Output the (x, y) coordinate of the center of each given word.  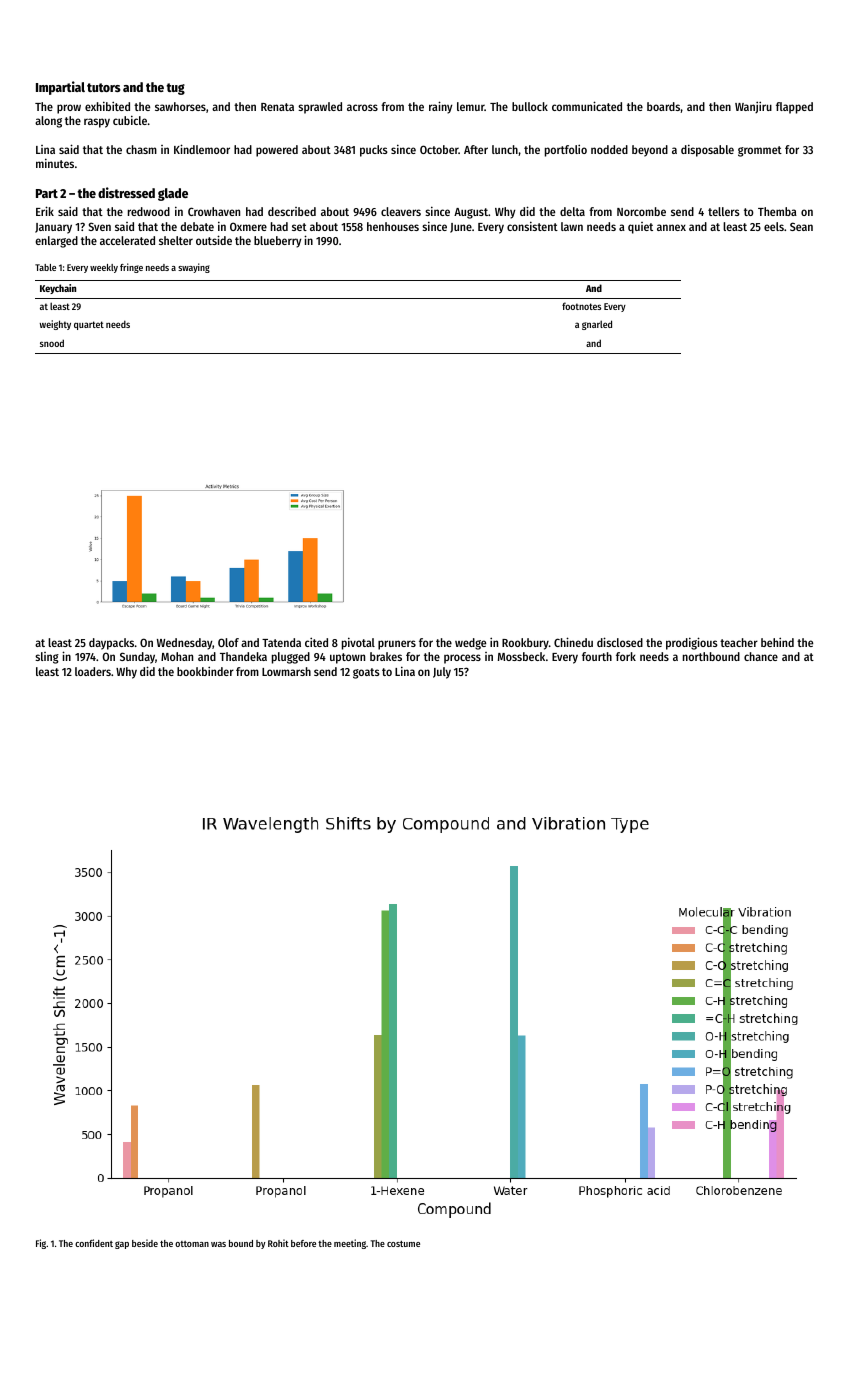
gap (122, 1245)
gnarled (597, 325)
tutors (104, 87)
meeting (350, 1244)
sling (47, 658)
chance (761, 656)
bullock (530, 106)
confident (94, 1243)
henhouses (393, 226)
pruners (397, 645)
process (462, 659)
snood (52, 343)
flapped (794, 108)
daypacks (111, 644)
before (303, 1243)
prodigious (692, 643)
